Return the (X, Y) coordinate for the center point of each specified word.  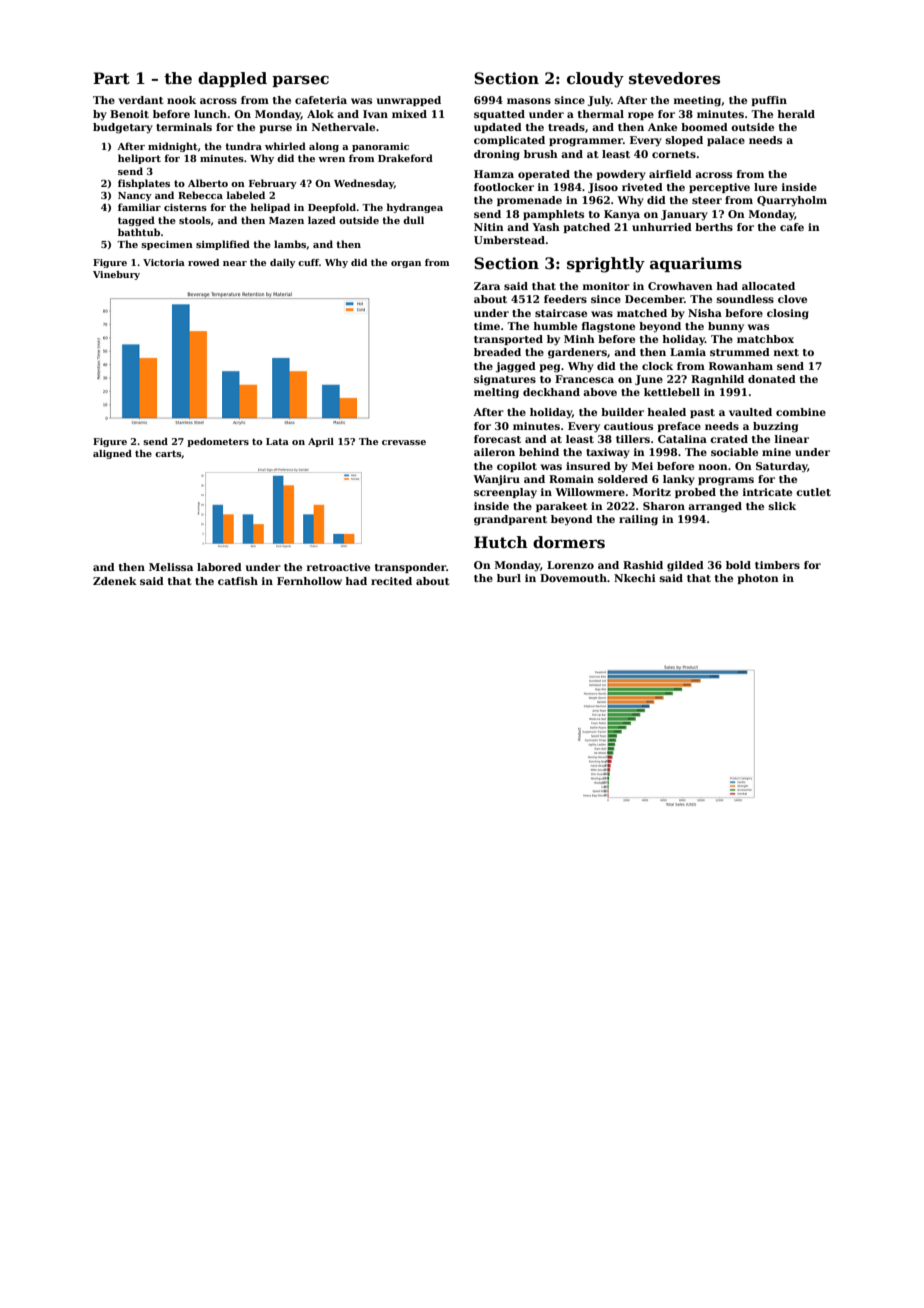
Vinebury (116, 275)
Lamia (688, 352)
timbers (777, 565)
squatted (499, 115)
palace (726, 141)
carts (168, 453)
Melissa (171, 567)
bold (738, 565)
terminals (184, 127)
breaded (497, 352)
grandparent (510, 520)
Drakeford (405, 158)
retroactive (338, 567)
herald (796, 114)
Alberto (208, 183)
